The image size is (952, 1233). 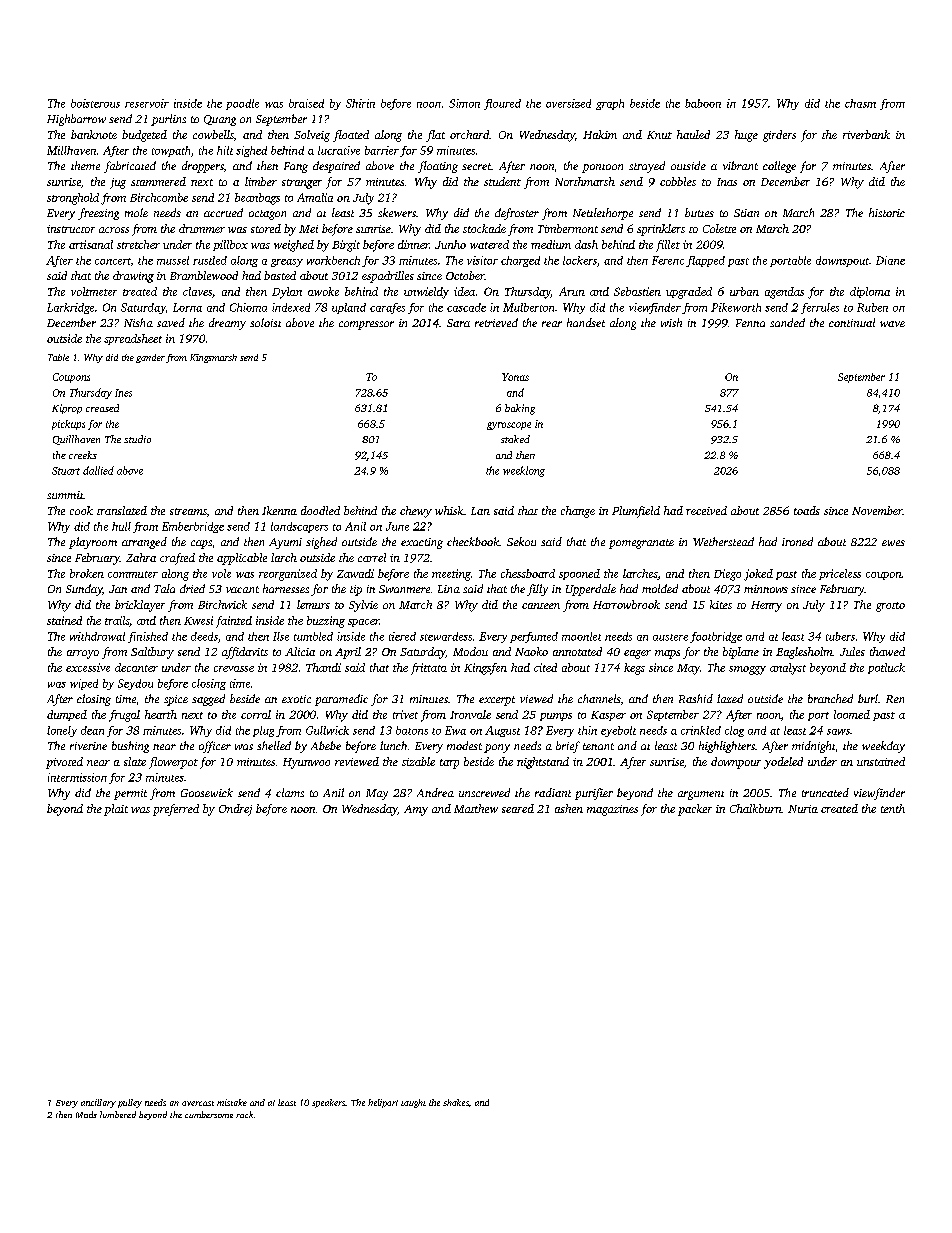 I want to click on shakes, so click(x=456, y=1102).
